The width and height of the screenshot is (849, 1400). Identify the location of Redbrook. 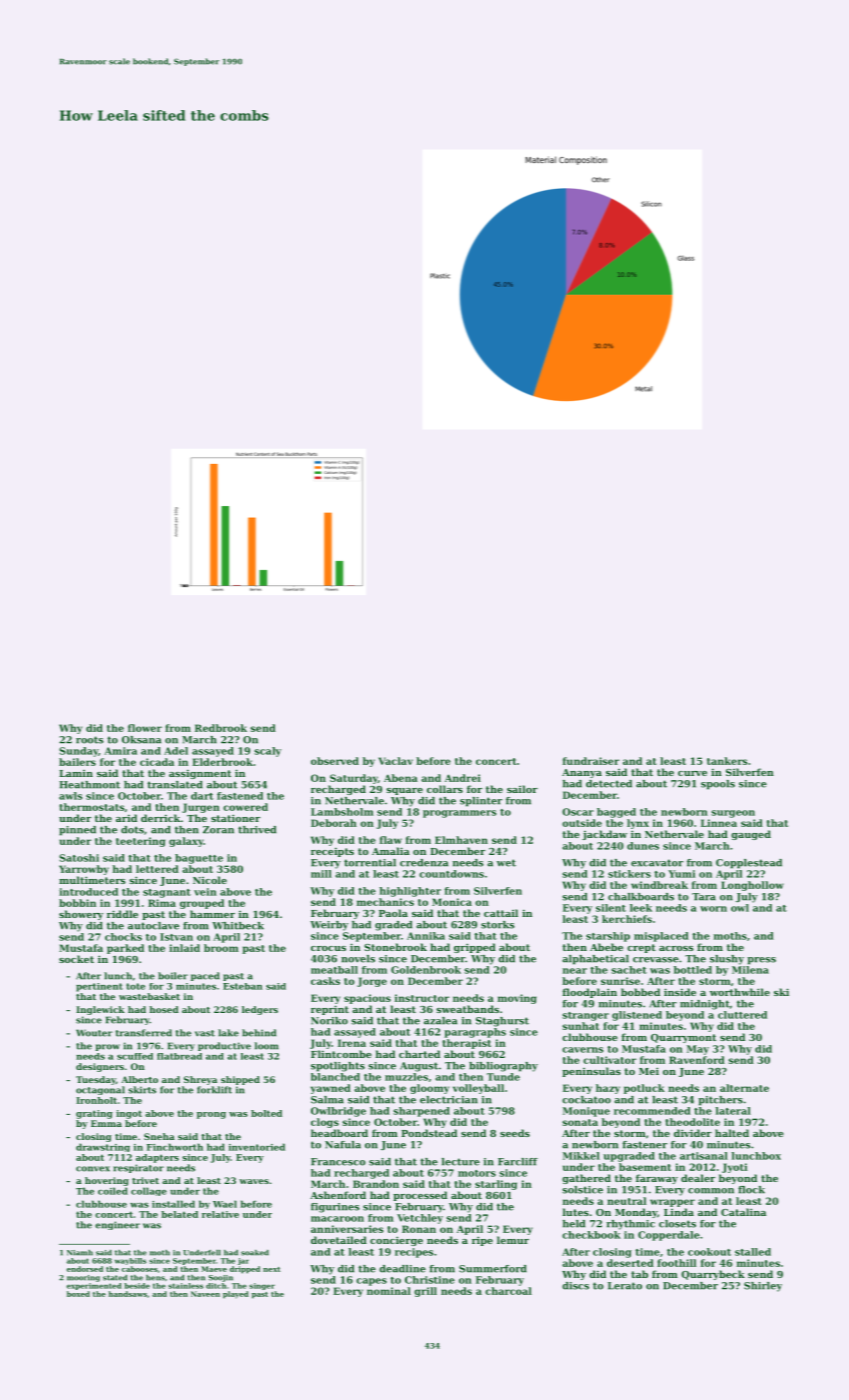
(221, 728).
